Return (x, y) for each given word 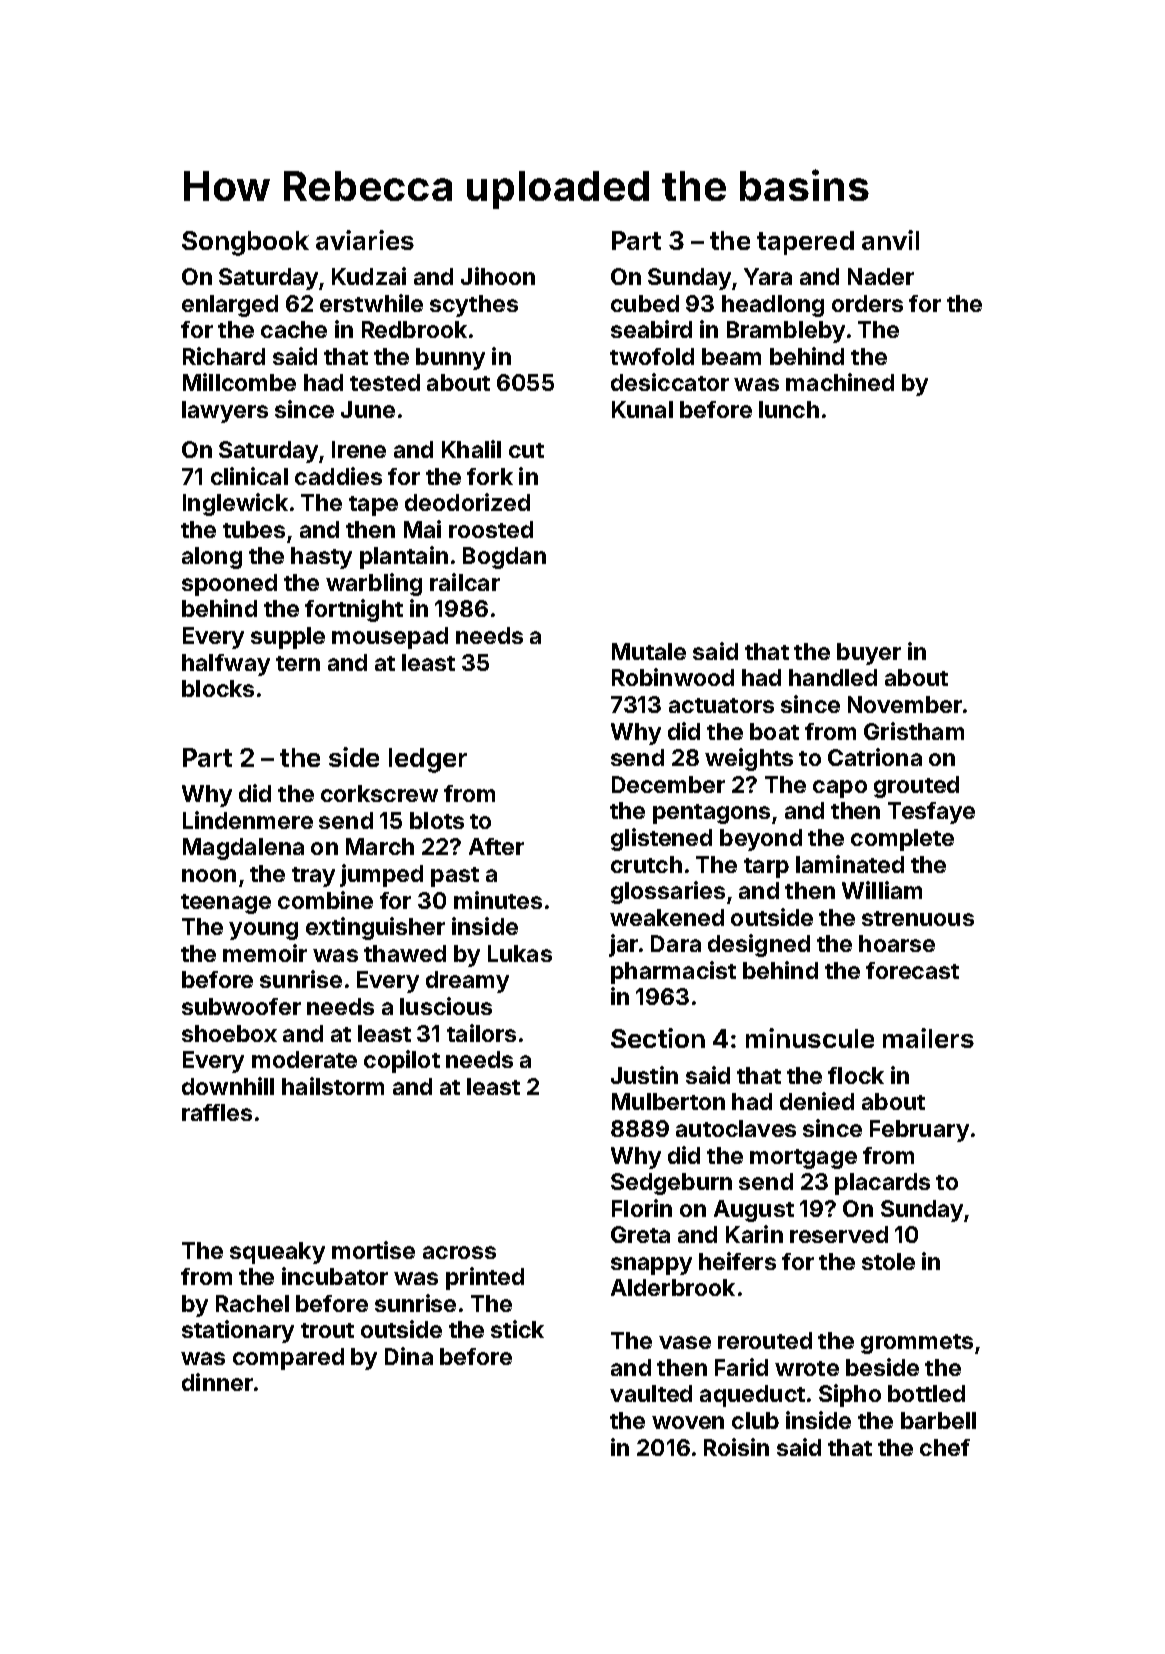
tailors (481, 1033)
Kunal (642, 409)
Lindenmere (248, 820)
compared (288, 1359)
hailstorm (333, 1086)
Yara (768, 276)
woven (688, 1422)
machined (840, 382)
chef (945, 1447)
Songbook (245, 243)
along (212, 558)
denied (817, 1101)
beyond (761, 840)
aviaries (365, 240)
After (496, 846)
